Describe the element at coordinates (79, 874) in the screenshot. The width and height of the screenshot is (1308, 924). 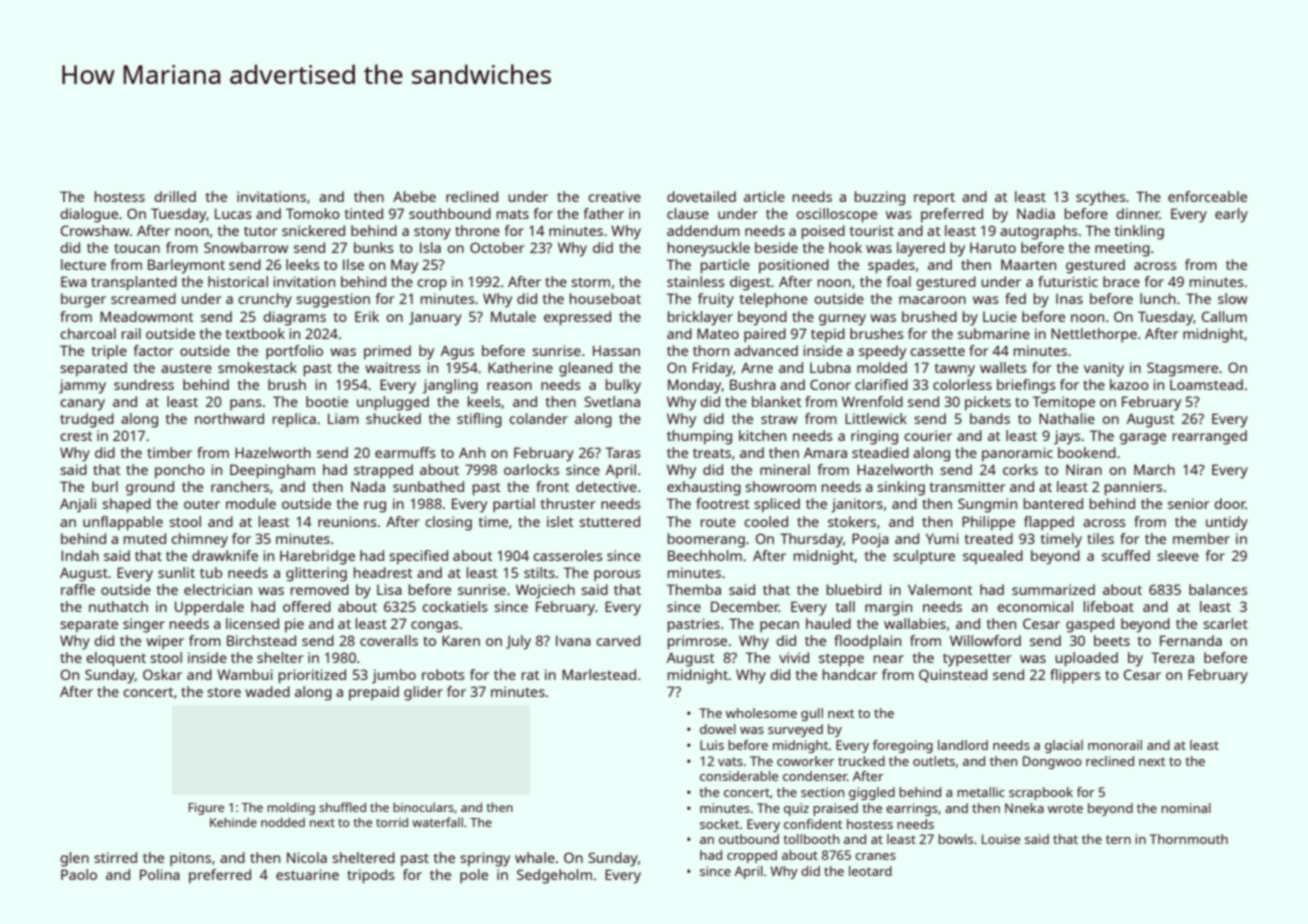
I see `Paolo` at that location.
